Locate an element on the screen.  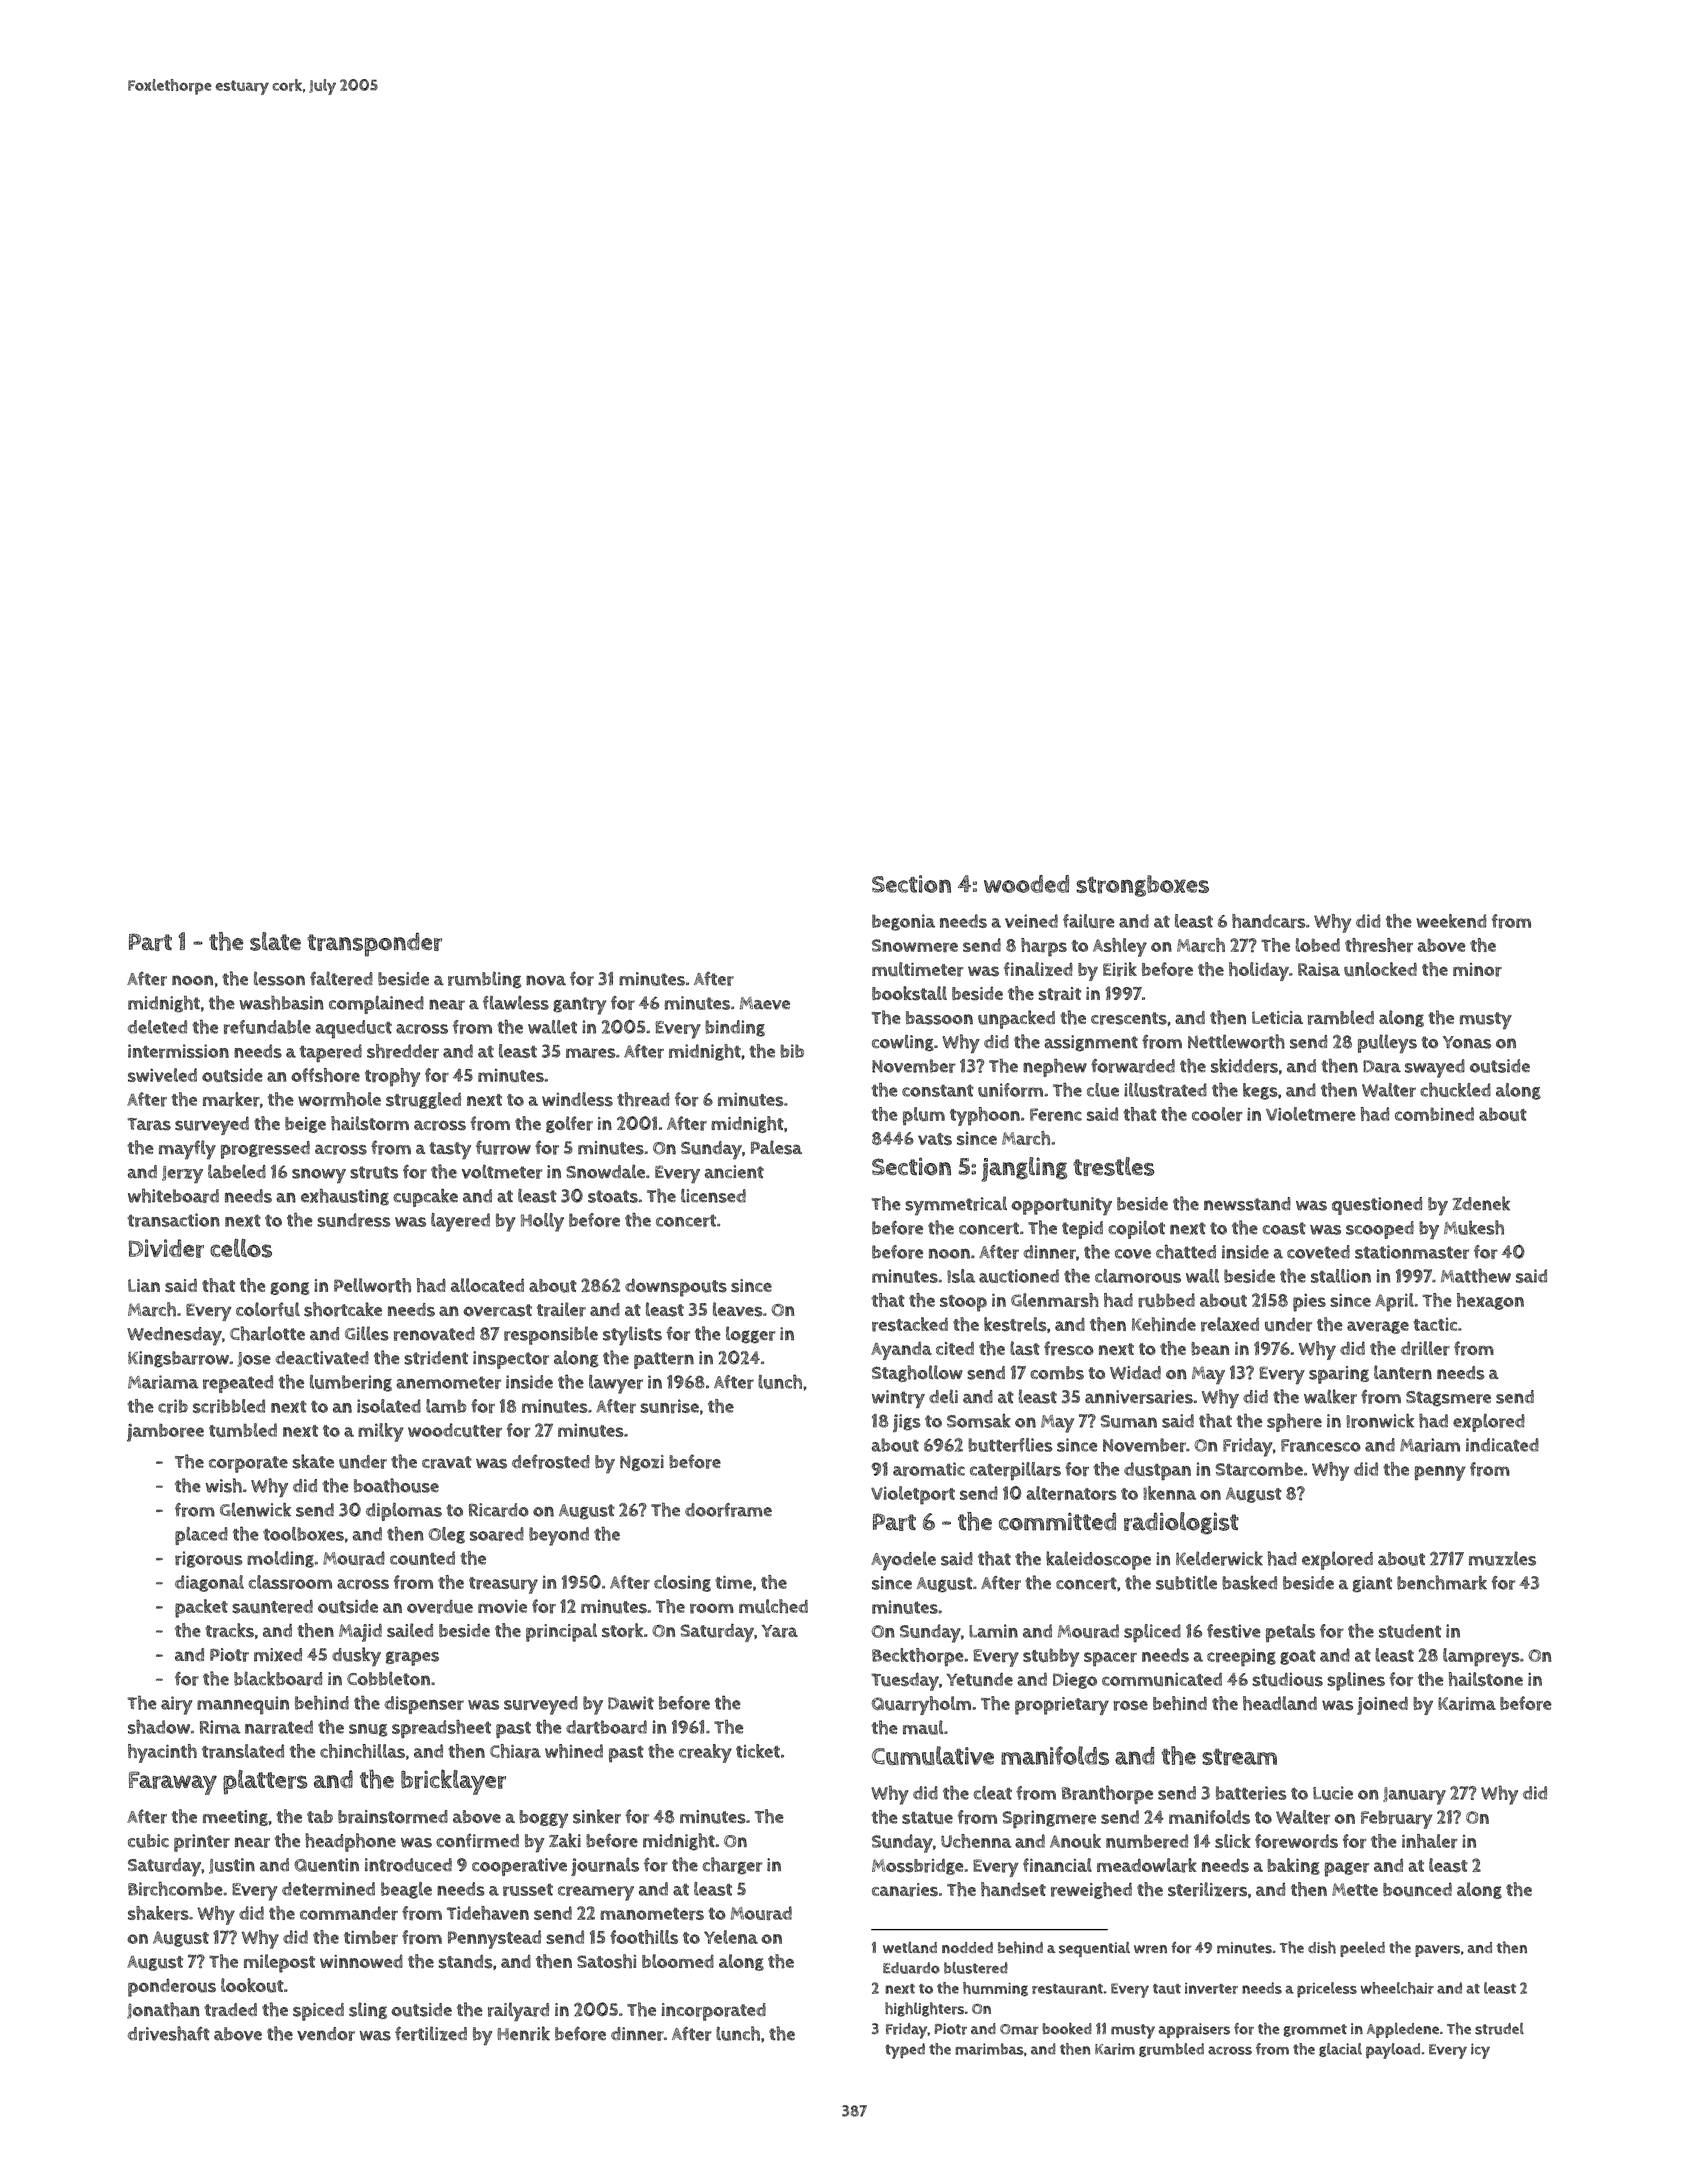
giant is located at coordinates (1372, 1584).
